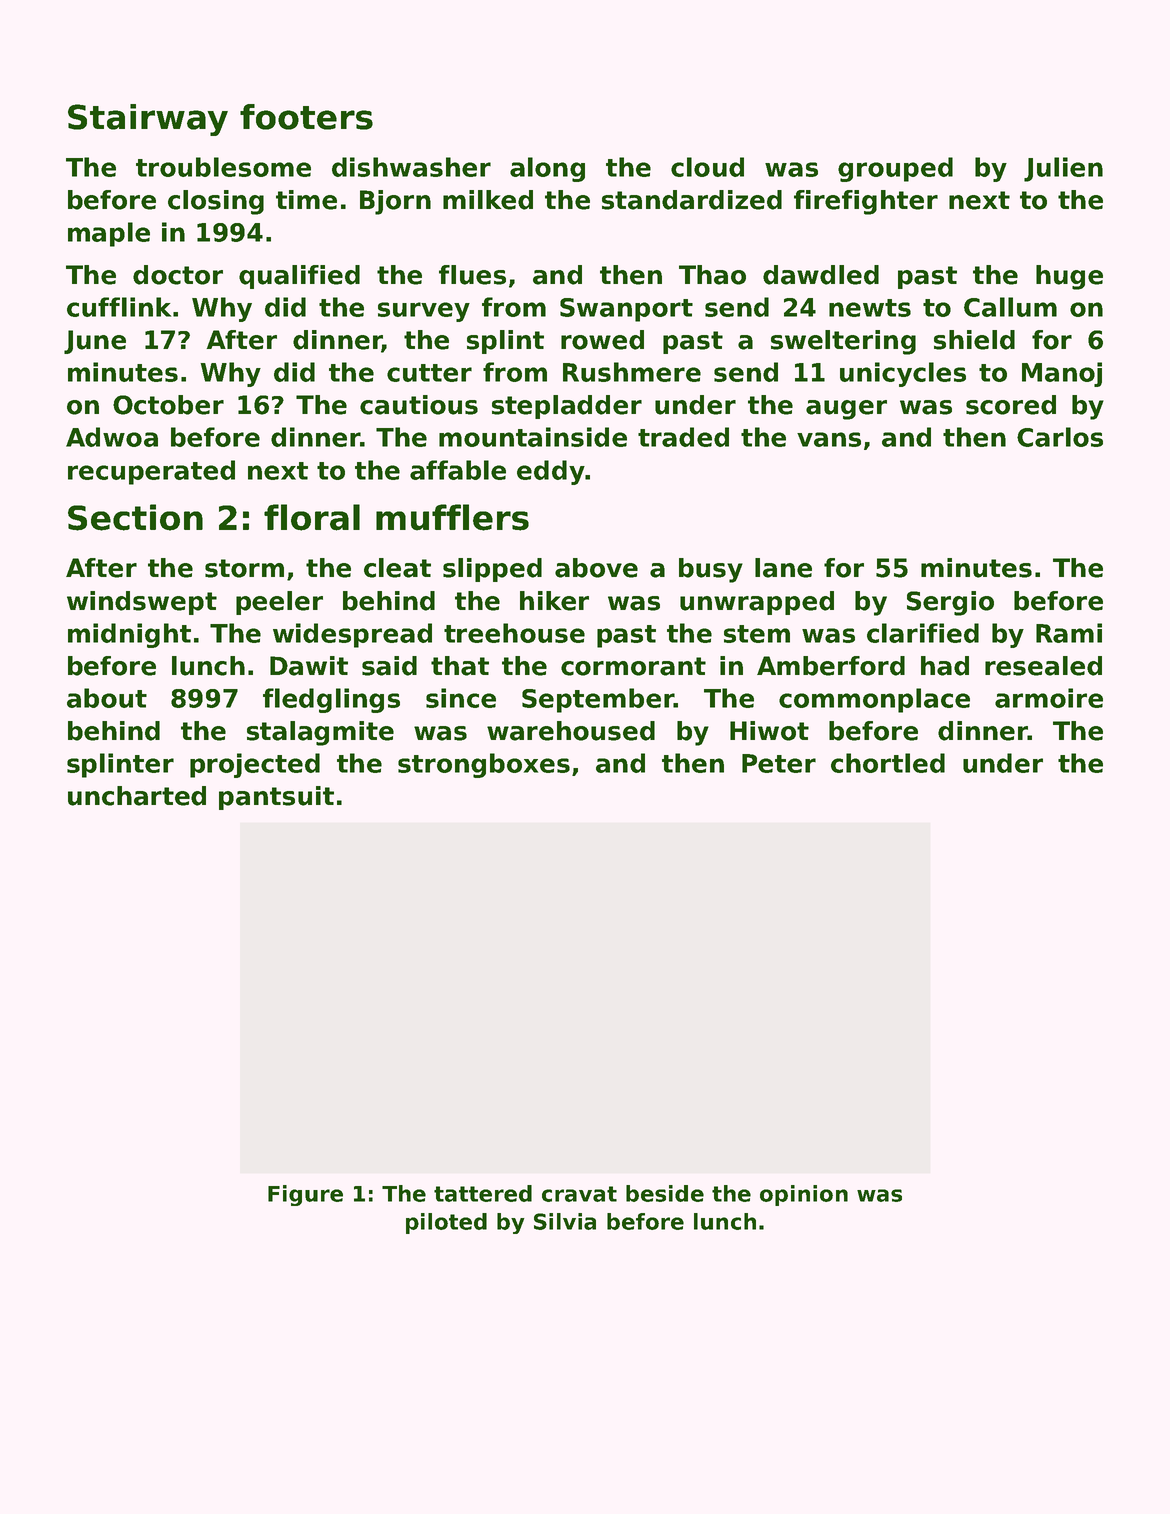 This screenshot has height=1514, width=1170. I want to click on opinion, so click(804, 1195).
